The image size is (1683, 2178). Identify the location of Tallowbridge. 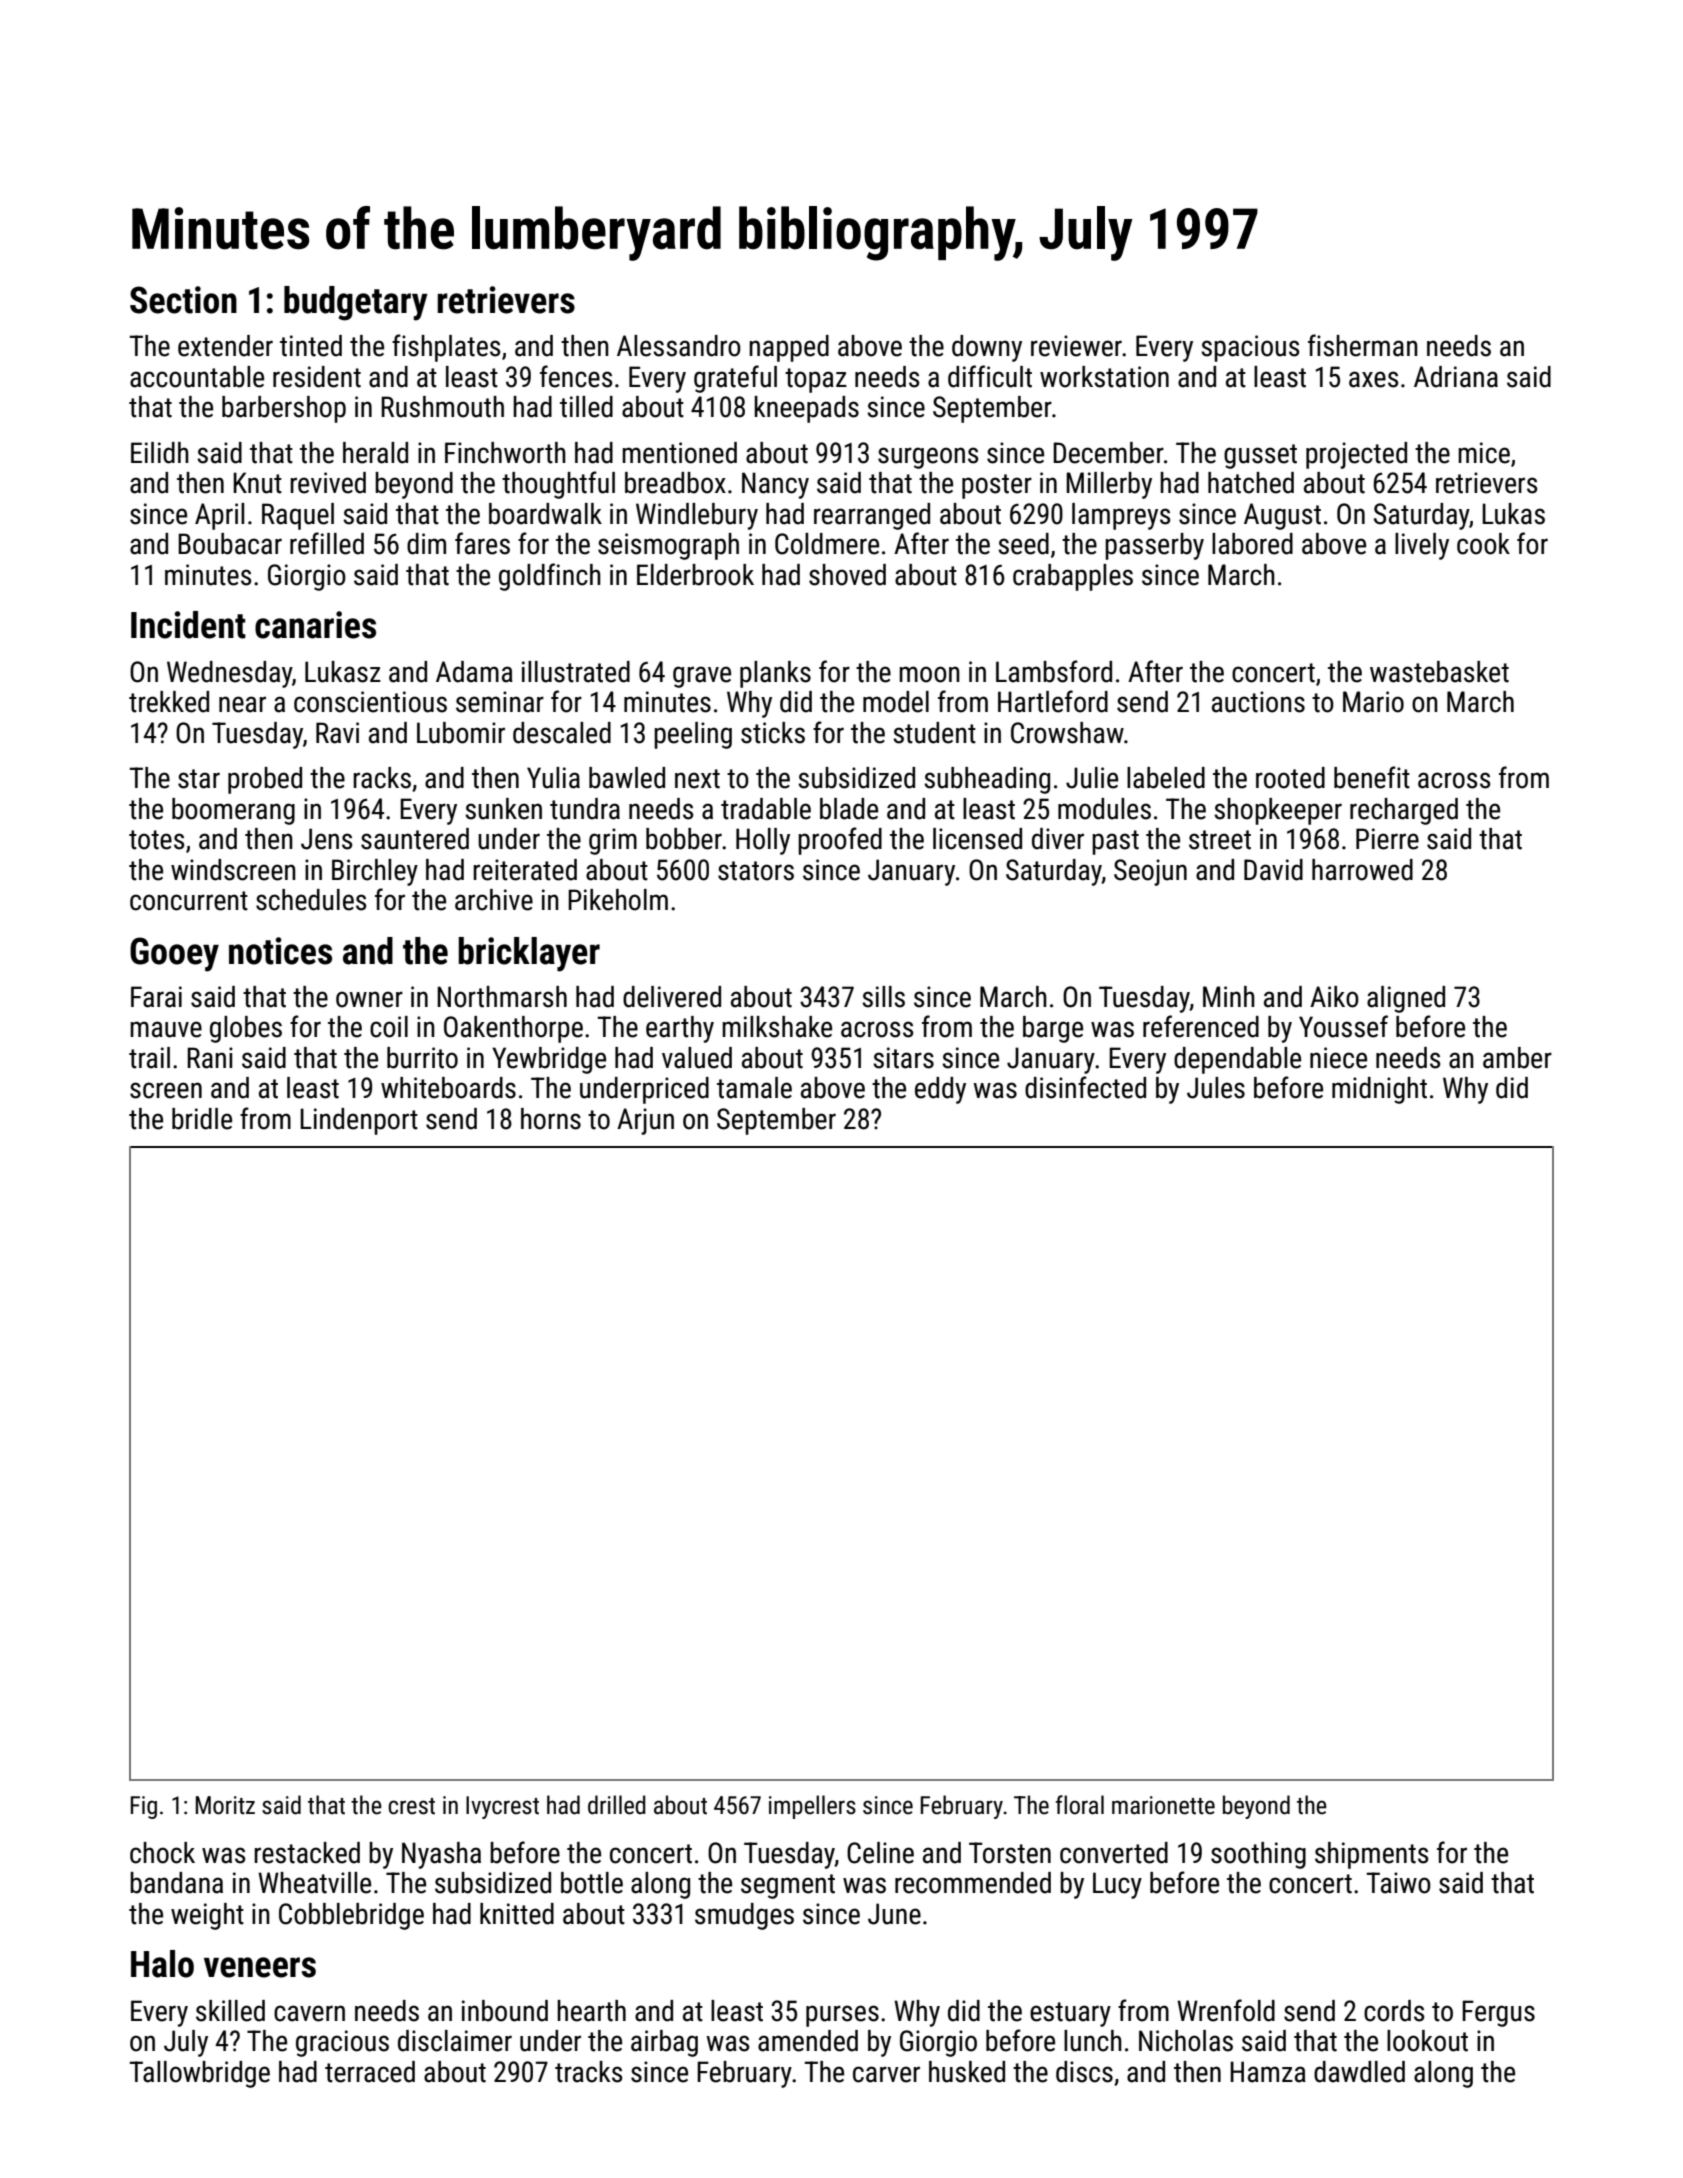
(199, 2074).
